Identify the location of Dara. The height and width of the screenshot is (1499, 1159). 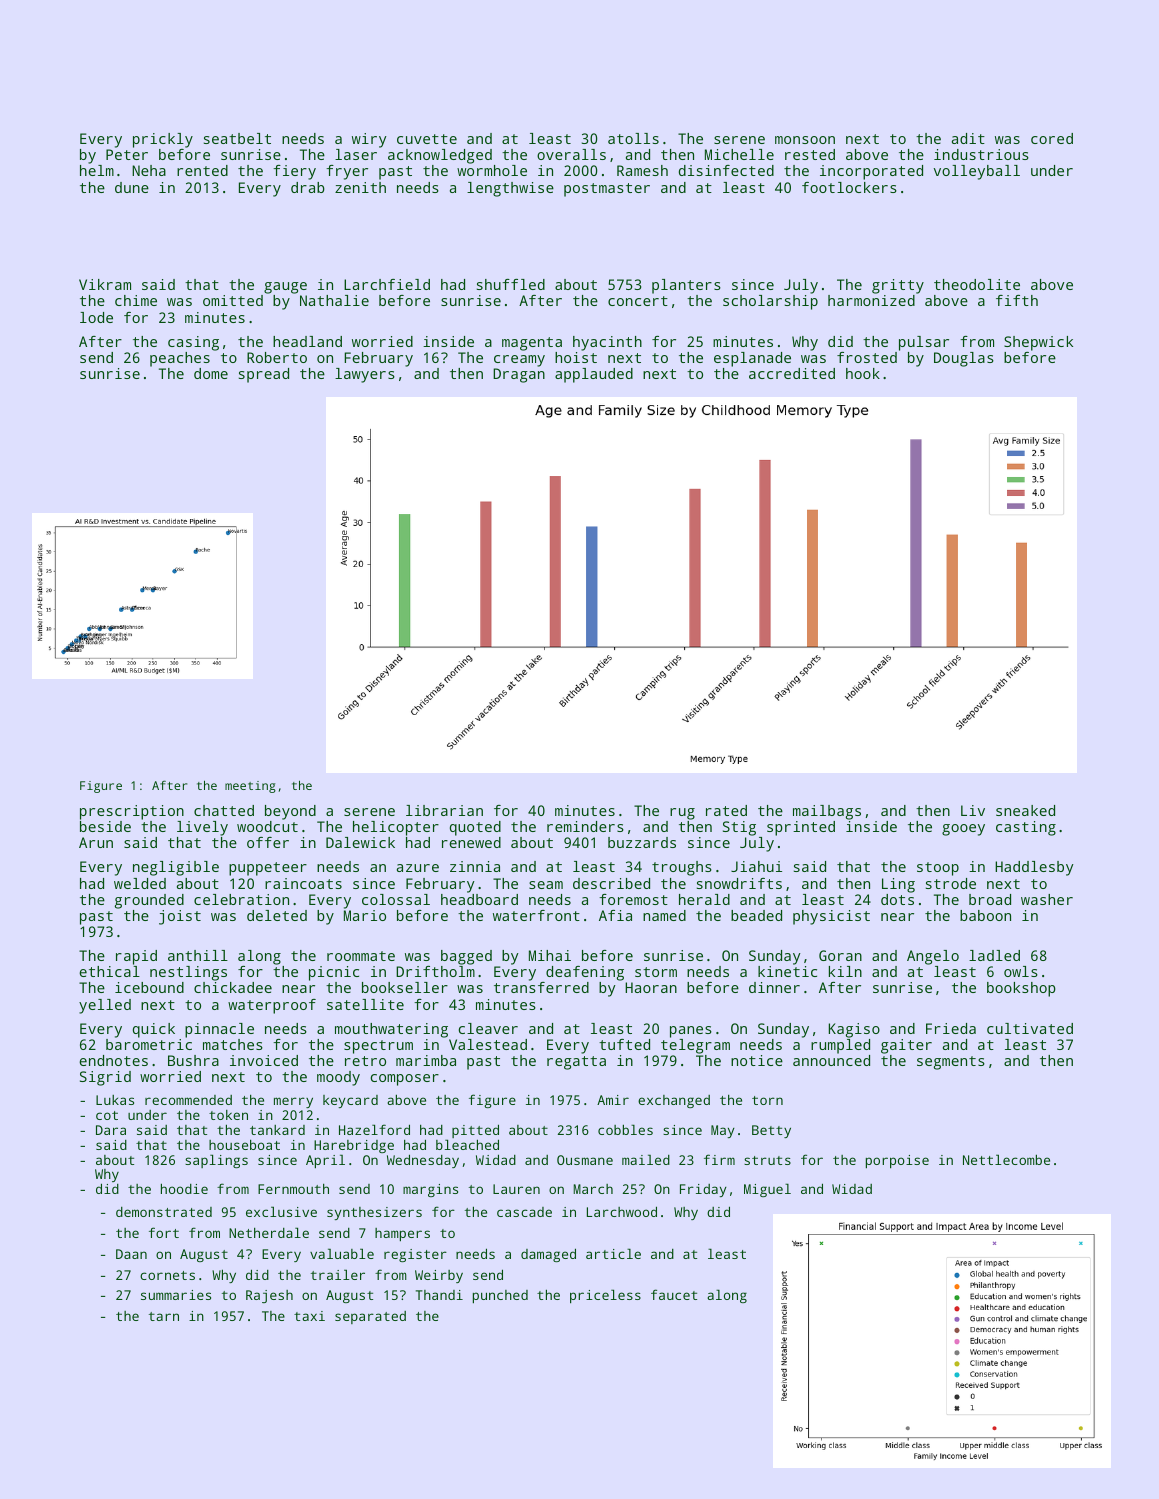
(111, 1130).
